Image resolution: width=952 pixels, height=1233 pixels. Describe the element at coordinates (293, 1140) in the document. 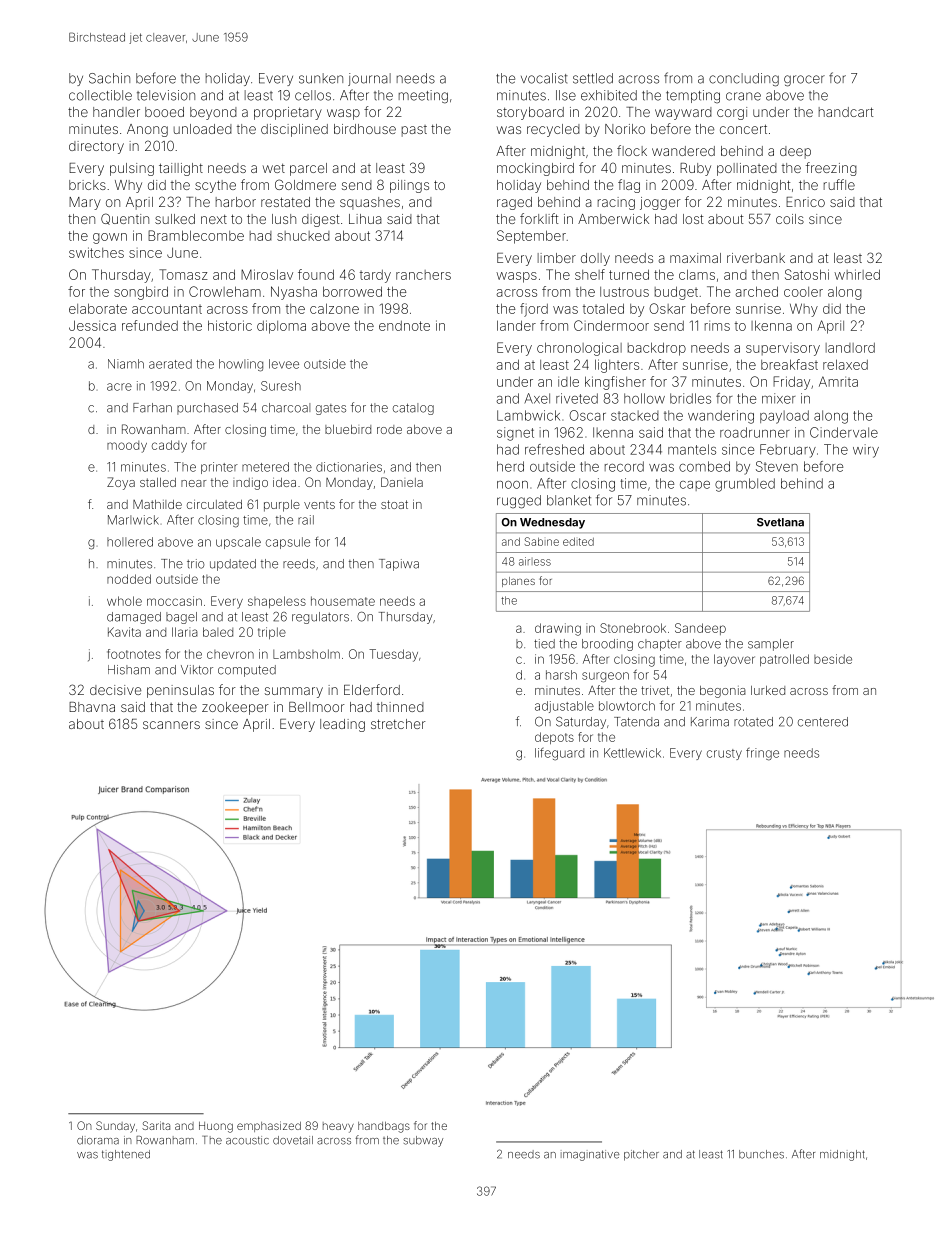

I see `dovetail` at that location.
